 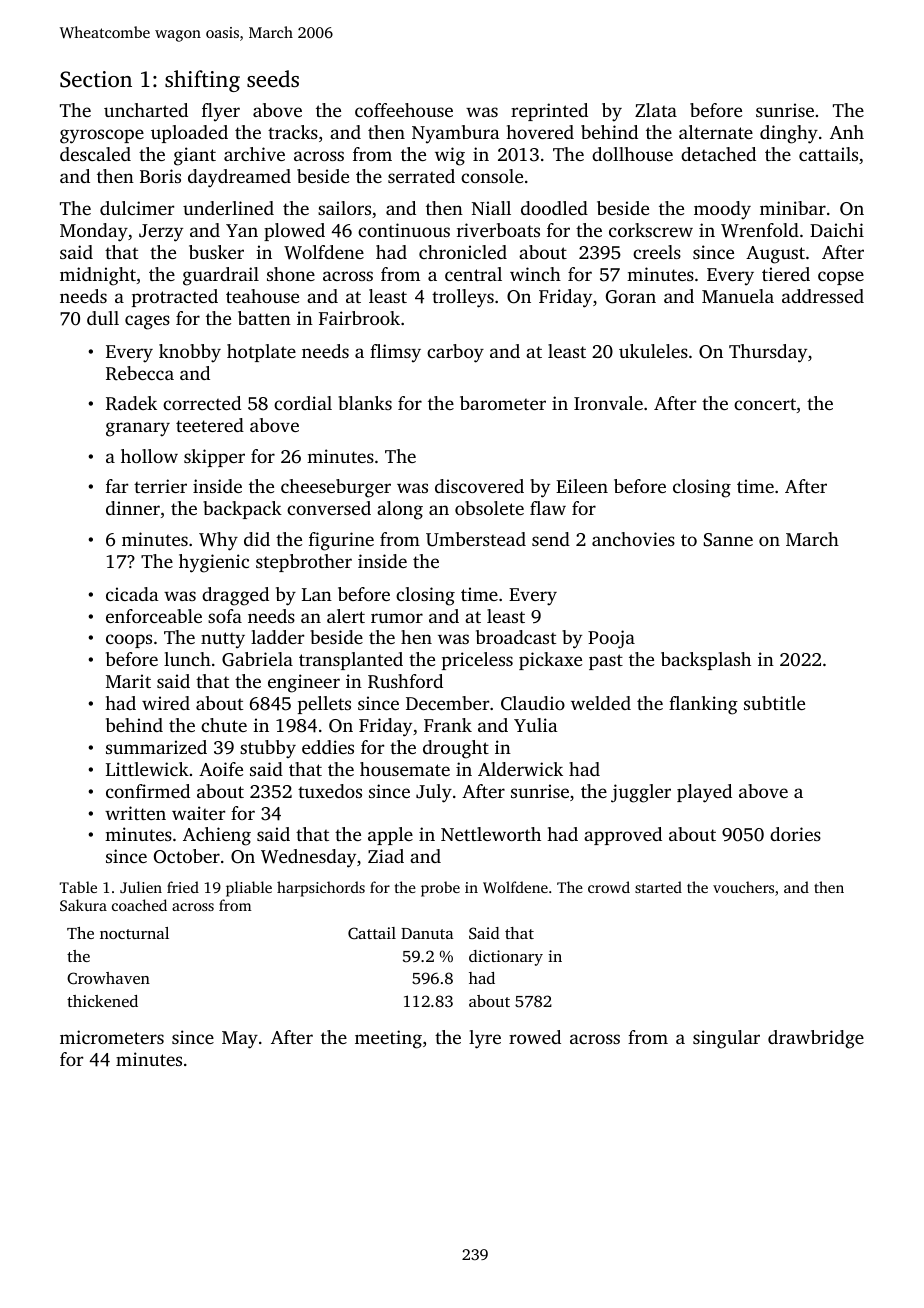 What do you see at coordinates (450, 156) in the screenshot?
I see `wig` at bounding box center [450, 156].
